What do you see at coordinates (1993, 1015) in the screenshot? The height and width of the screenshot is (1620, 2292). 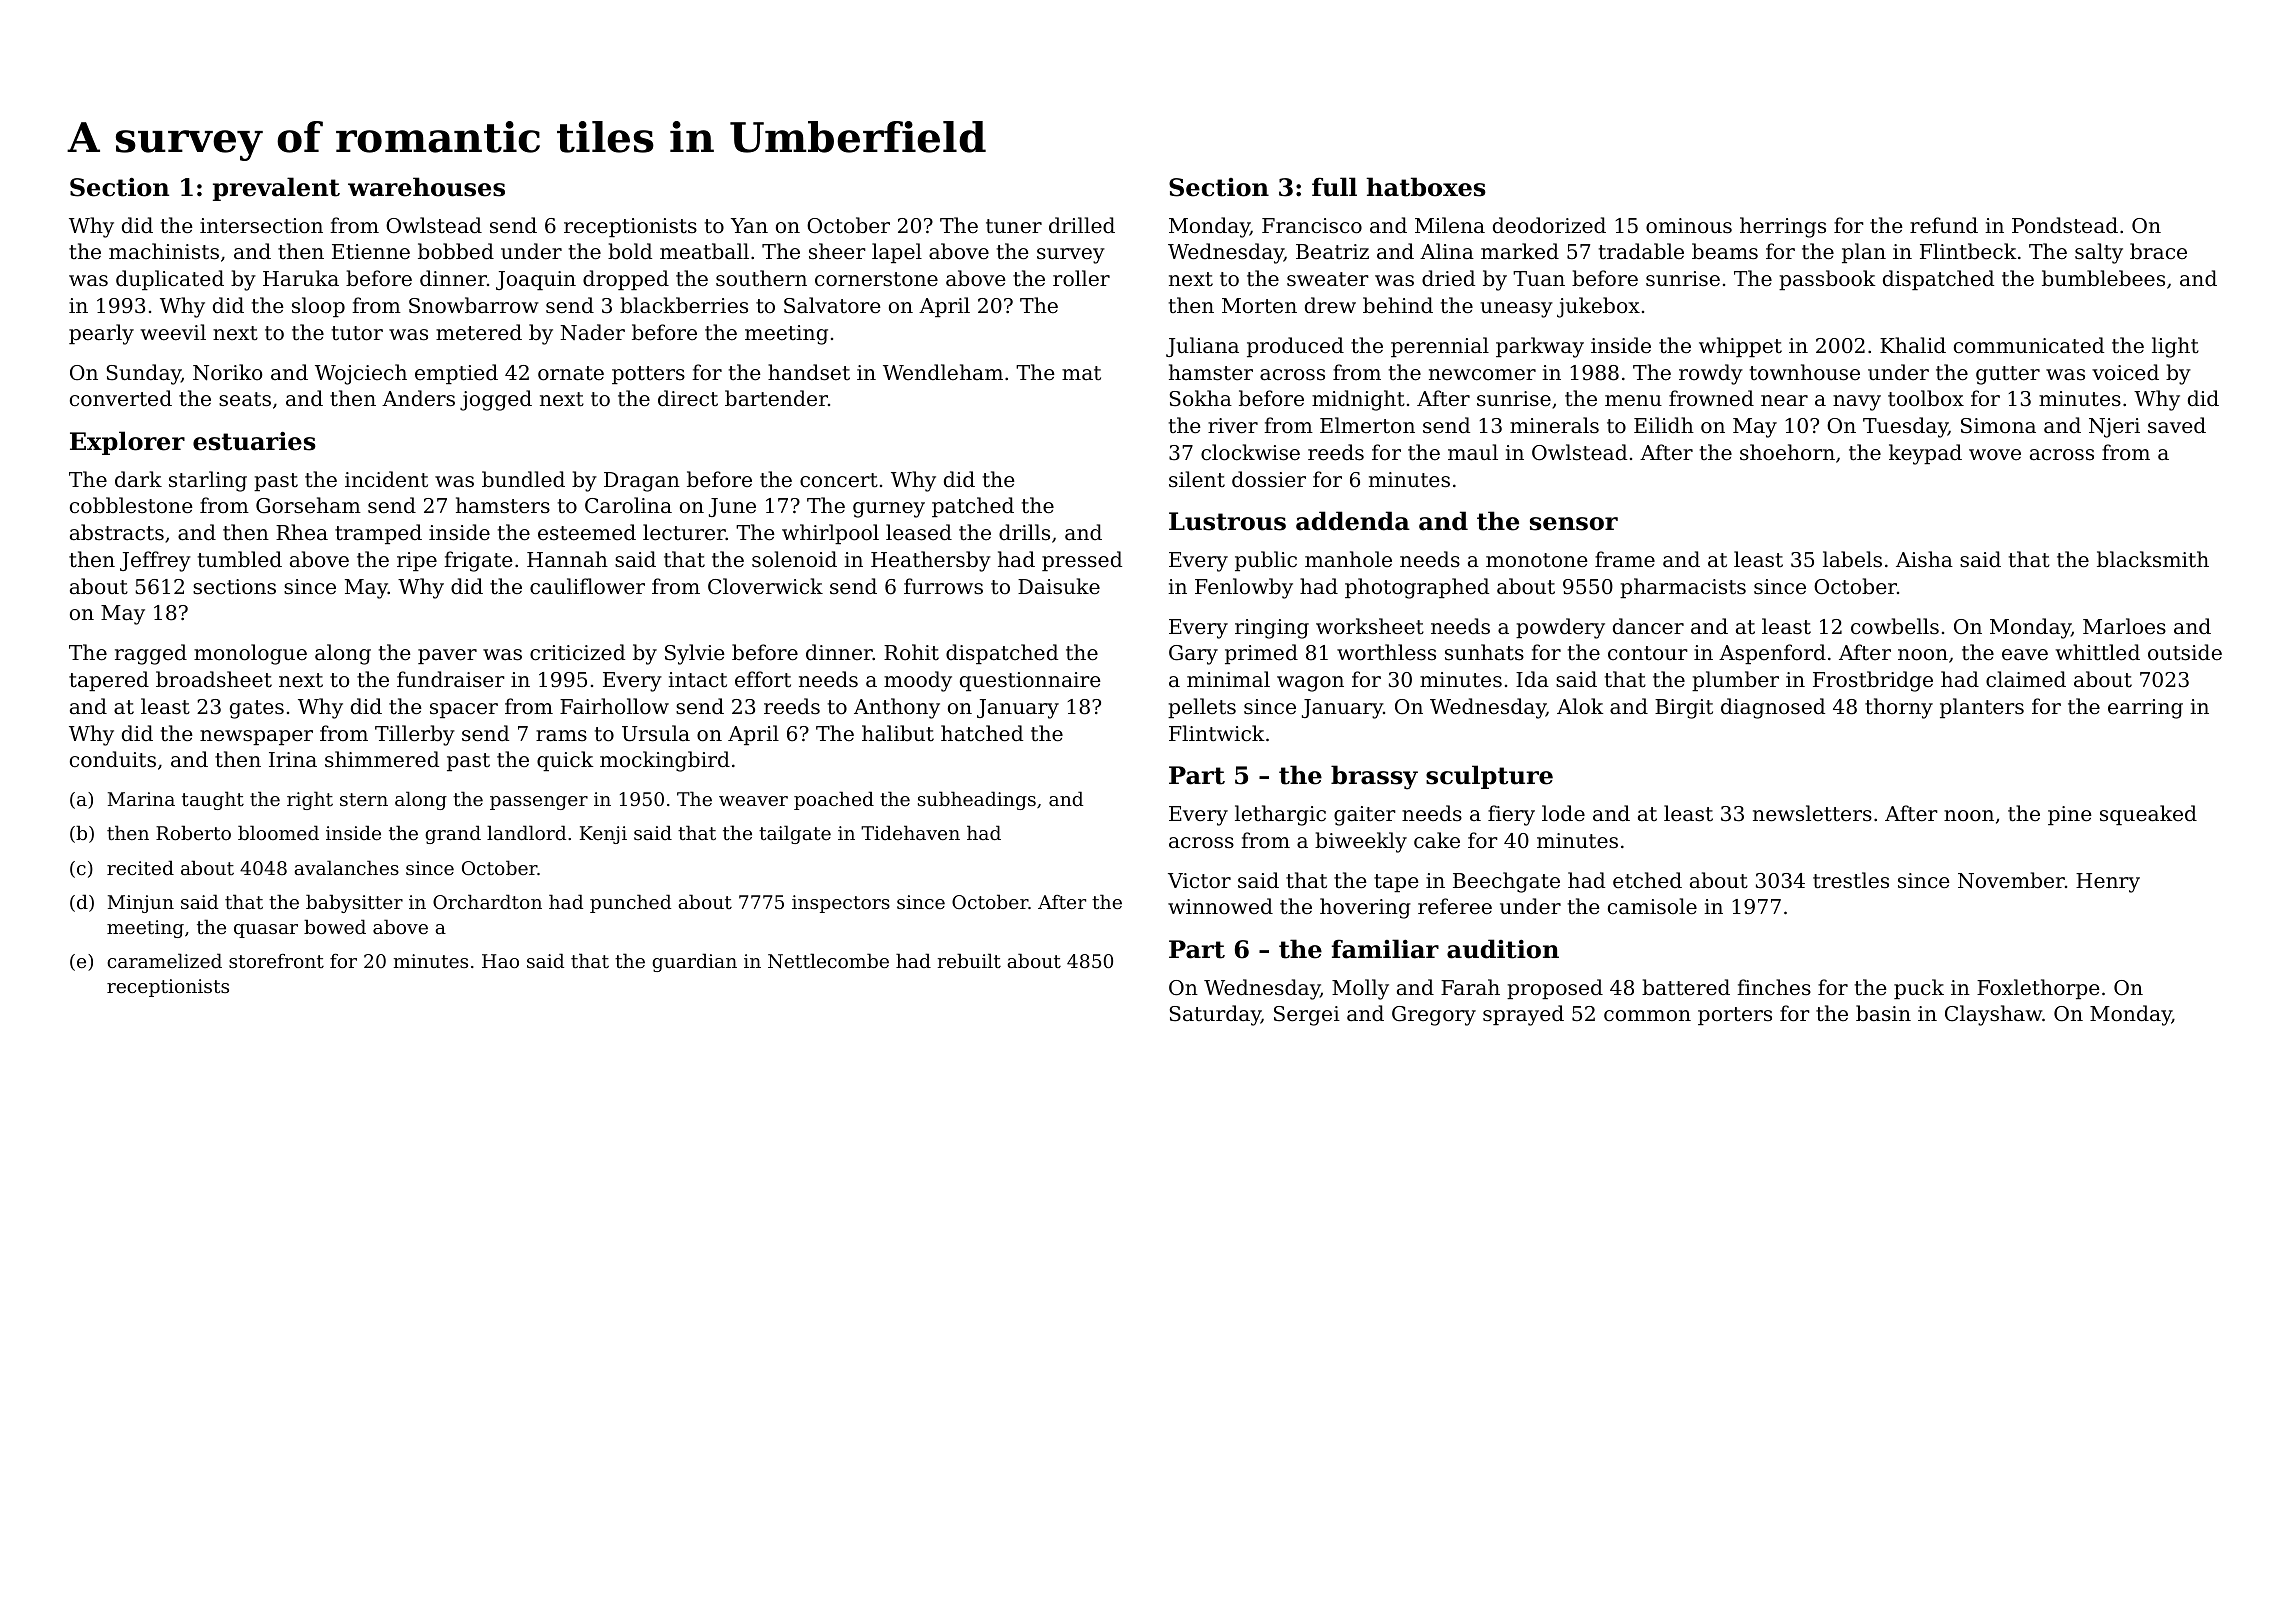 I see `Clayshaw` at bounding box center [1993, 1015].
